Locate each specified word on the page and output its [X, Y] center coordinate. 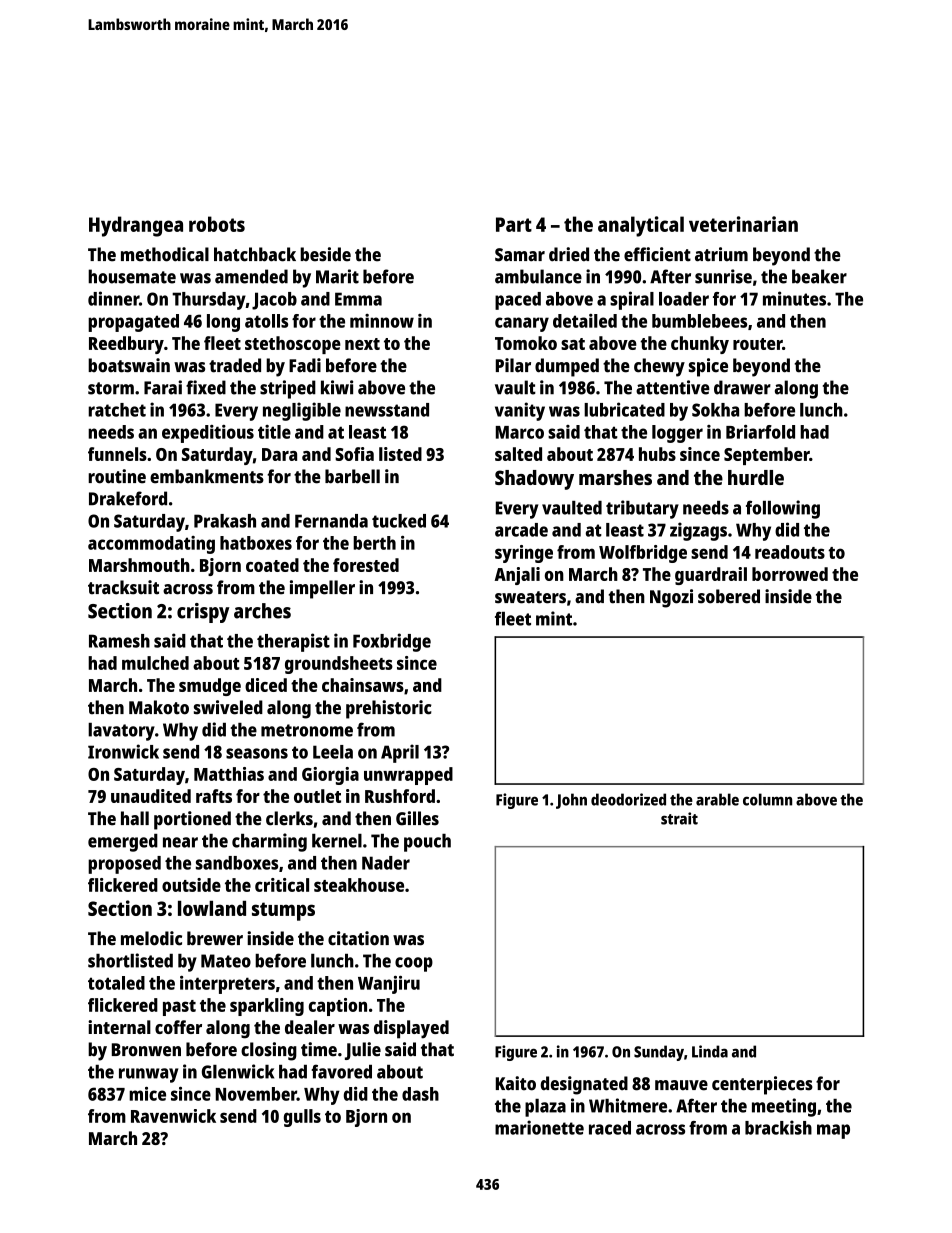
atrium [721, 254]
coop [414, 964]
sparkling [267, 1007]
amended [251, 276]
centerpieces [762, 1085]
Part [514, 224]
